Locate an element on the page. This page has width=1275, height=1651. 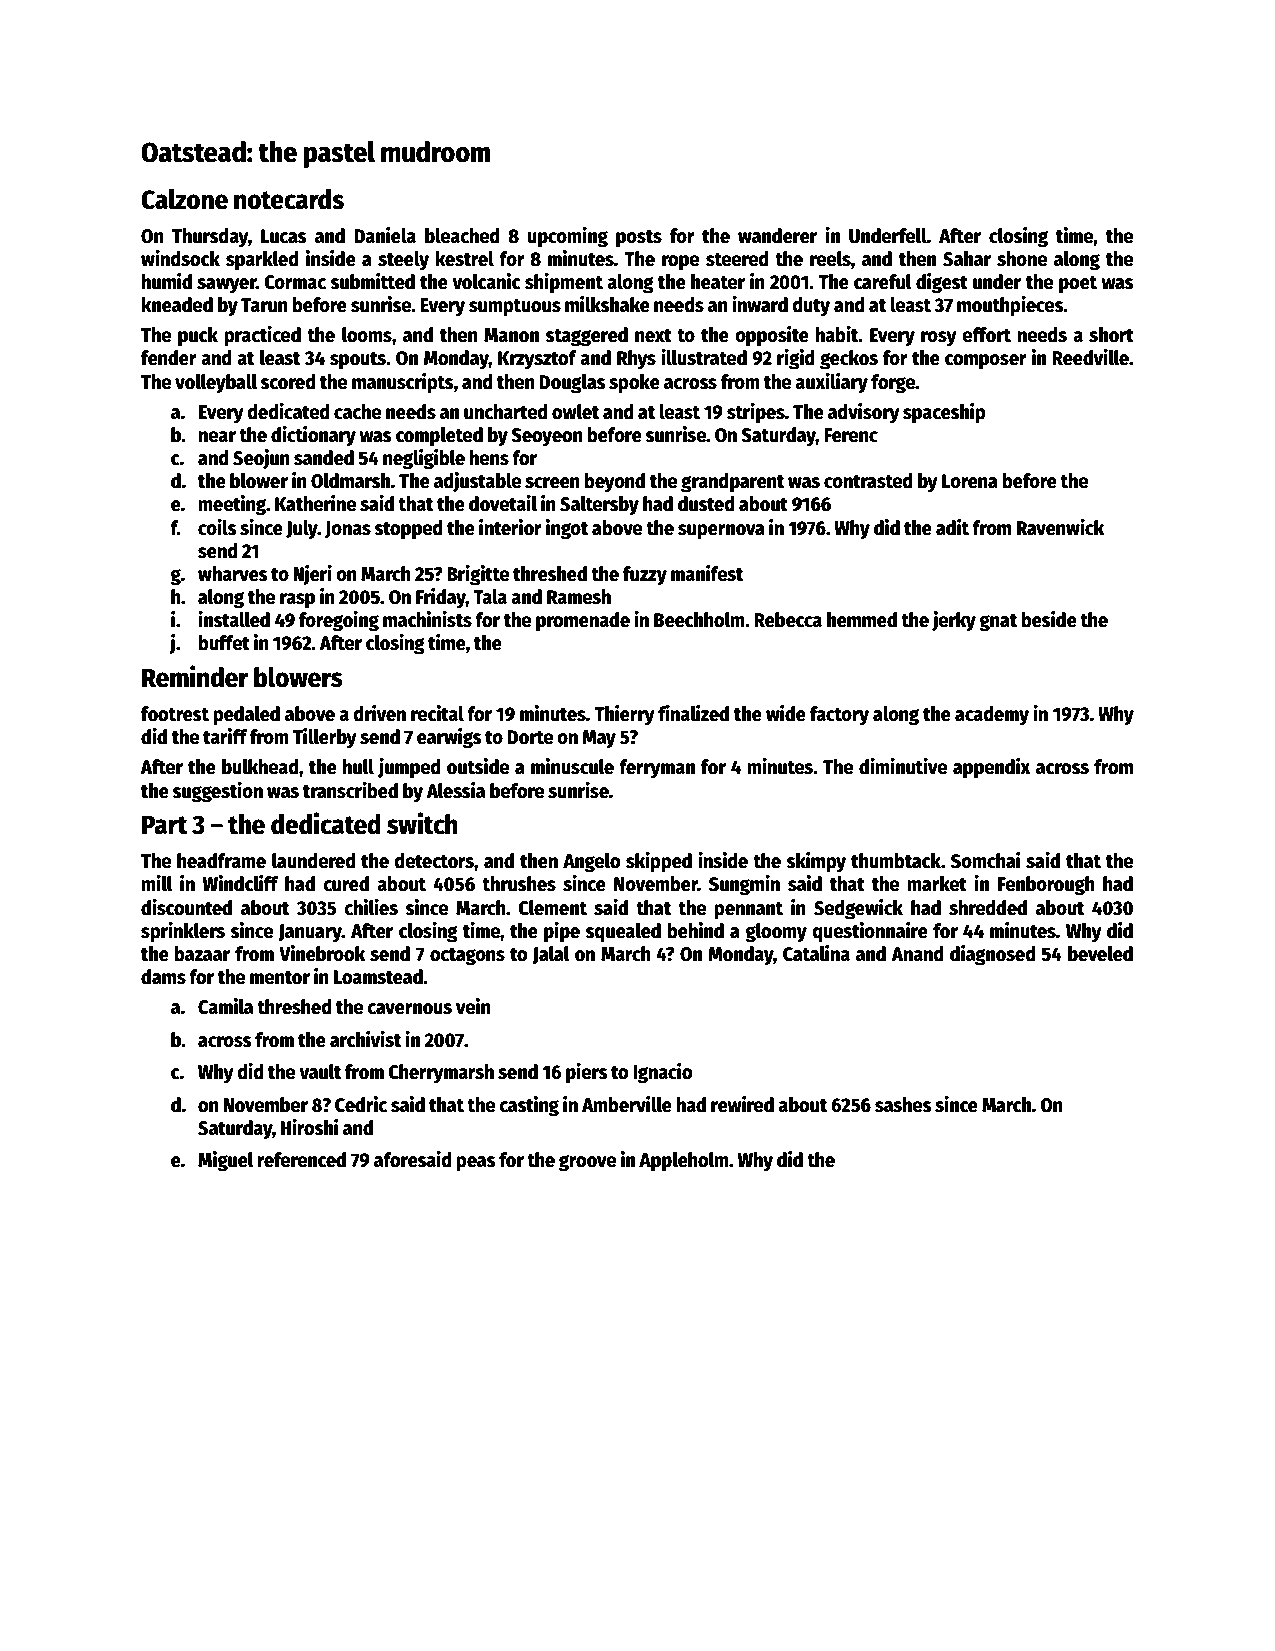
groove is located at coordinates (587, 1163).
